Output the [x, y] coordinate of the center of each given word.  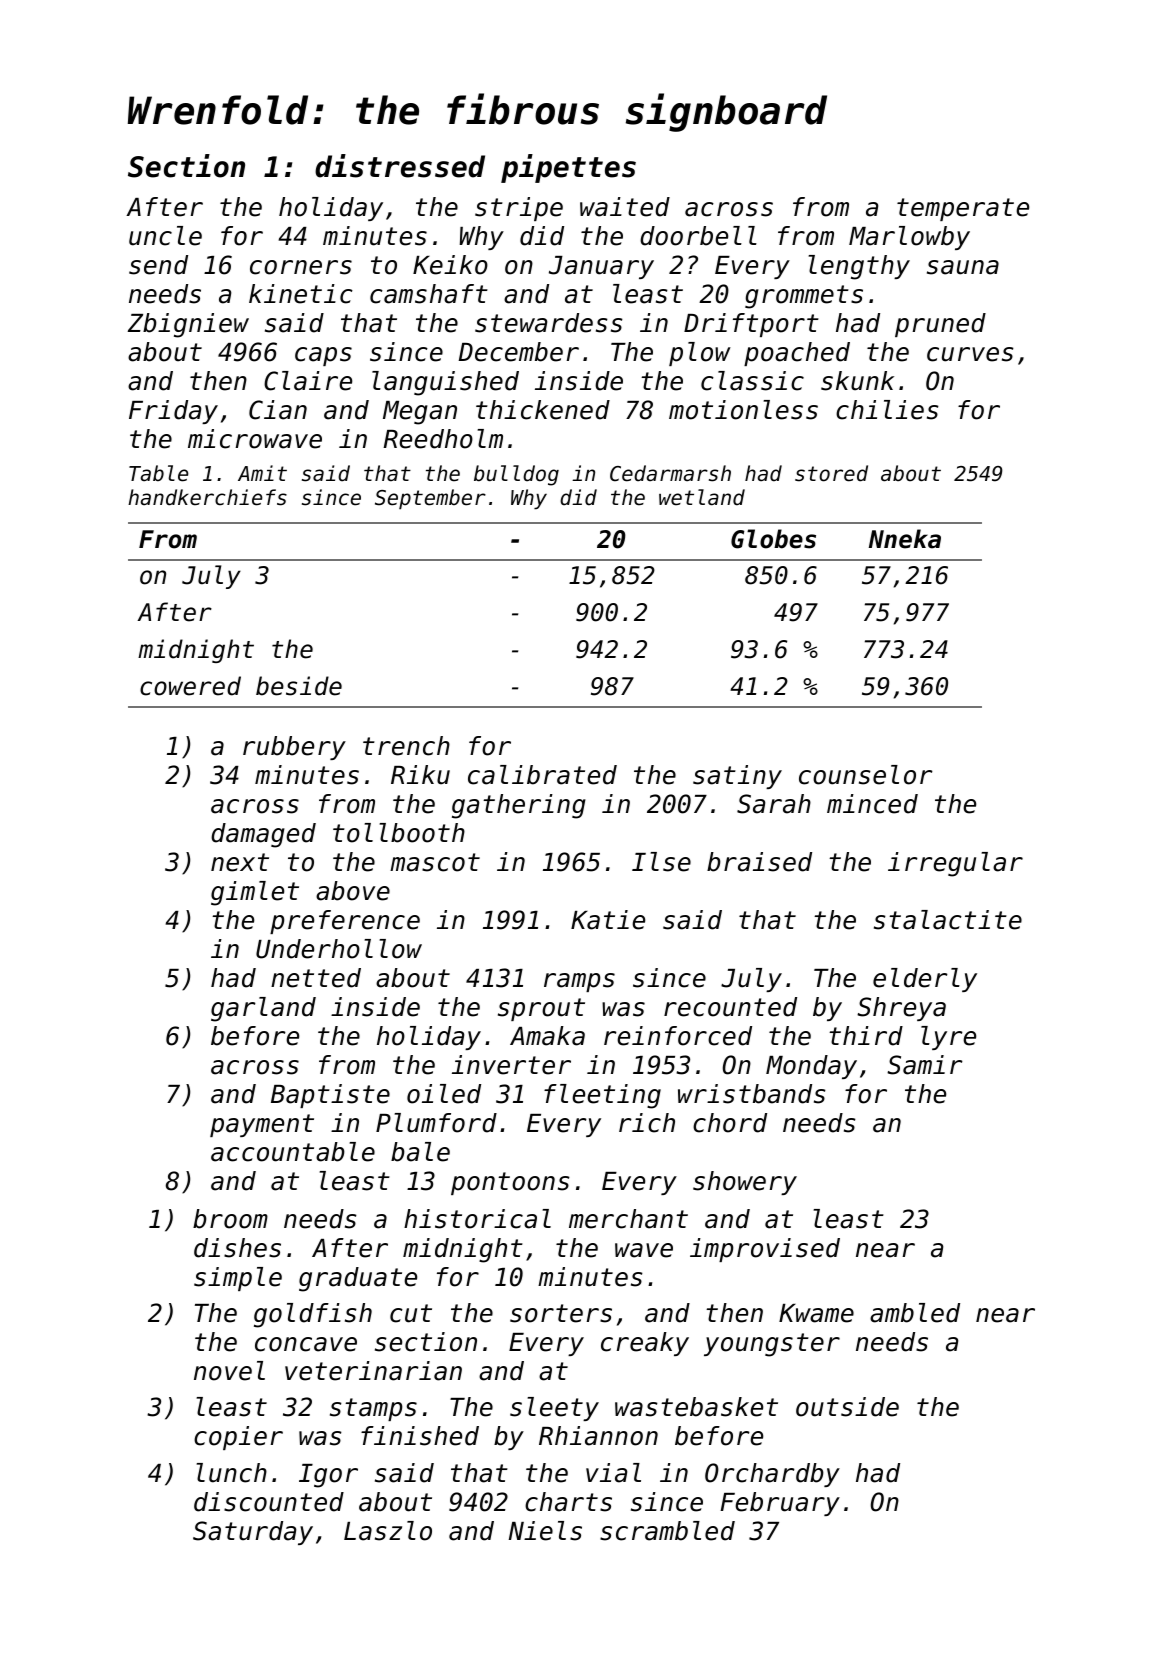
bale [420, 1152]
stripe [519, 209]
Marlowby [909, 238]
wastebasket [696, 1407]
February [780, 1504]
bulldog [516, 475]
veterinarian [373, 1371]
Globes [773, 539]
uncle [165, 236]
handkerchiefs [207, 497]
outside [847, 1407]
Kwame [816, 1313]
